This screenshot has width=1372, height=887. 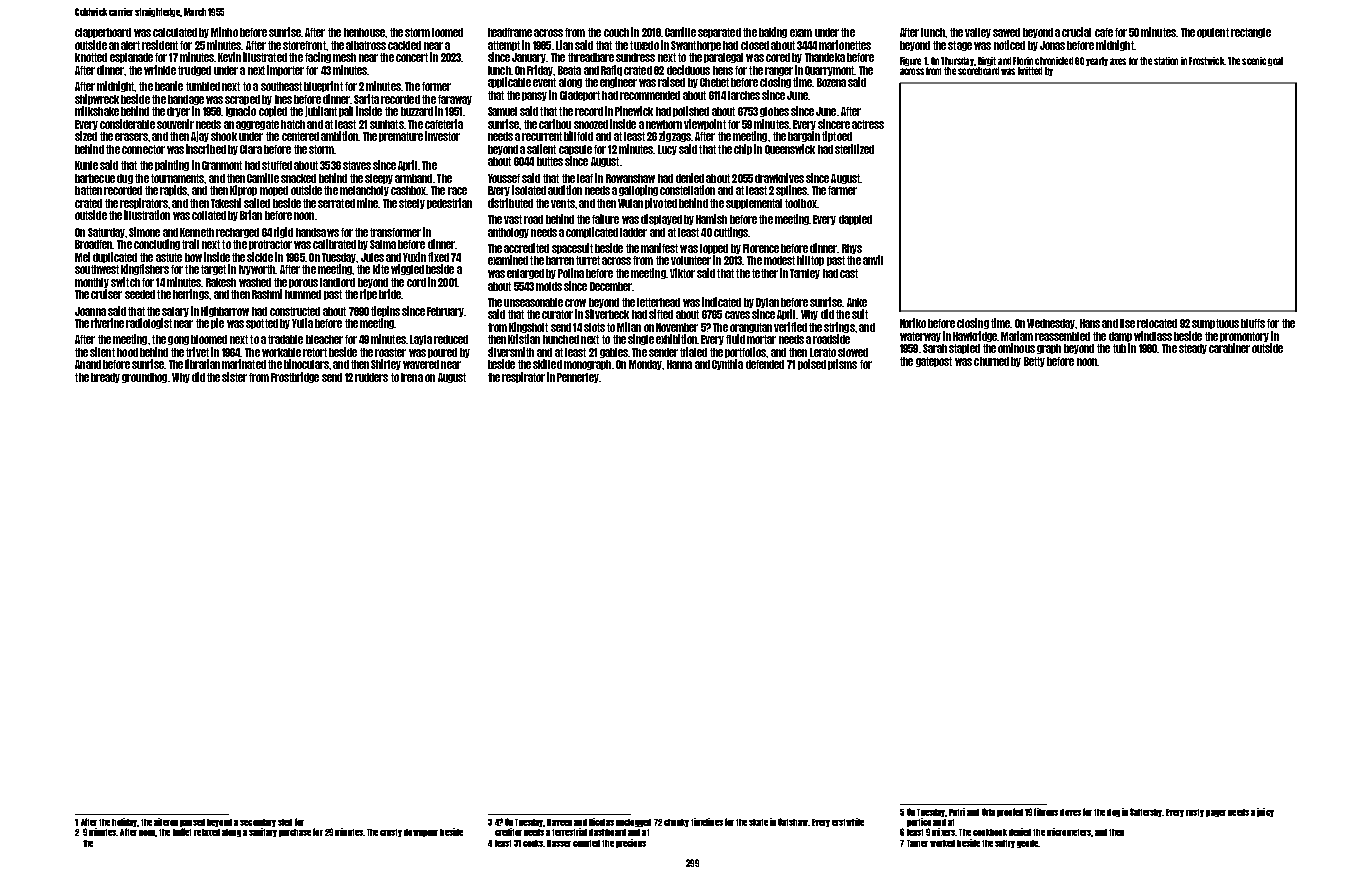 What do you see at coordinates (1076, 32) in the screenshot?
I see `crucial` at bounding box center [1076, 32].
